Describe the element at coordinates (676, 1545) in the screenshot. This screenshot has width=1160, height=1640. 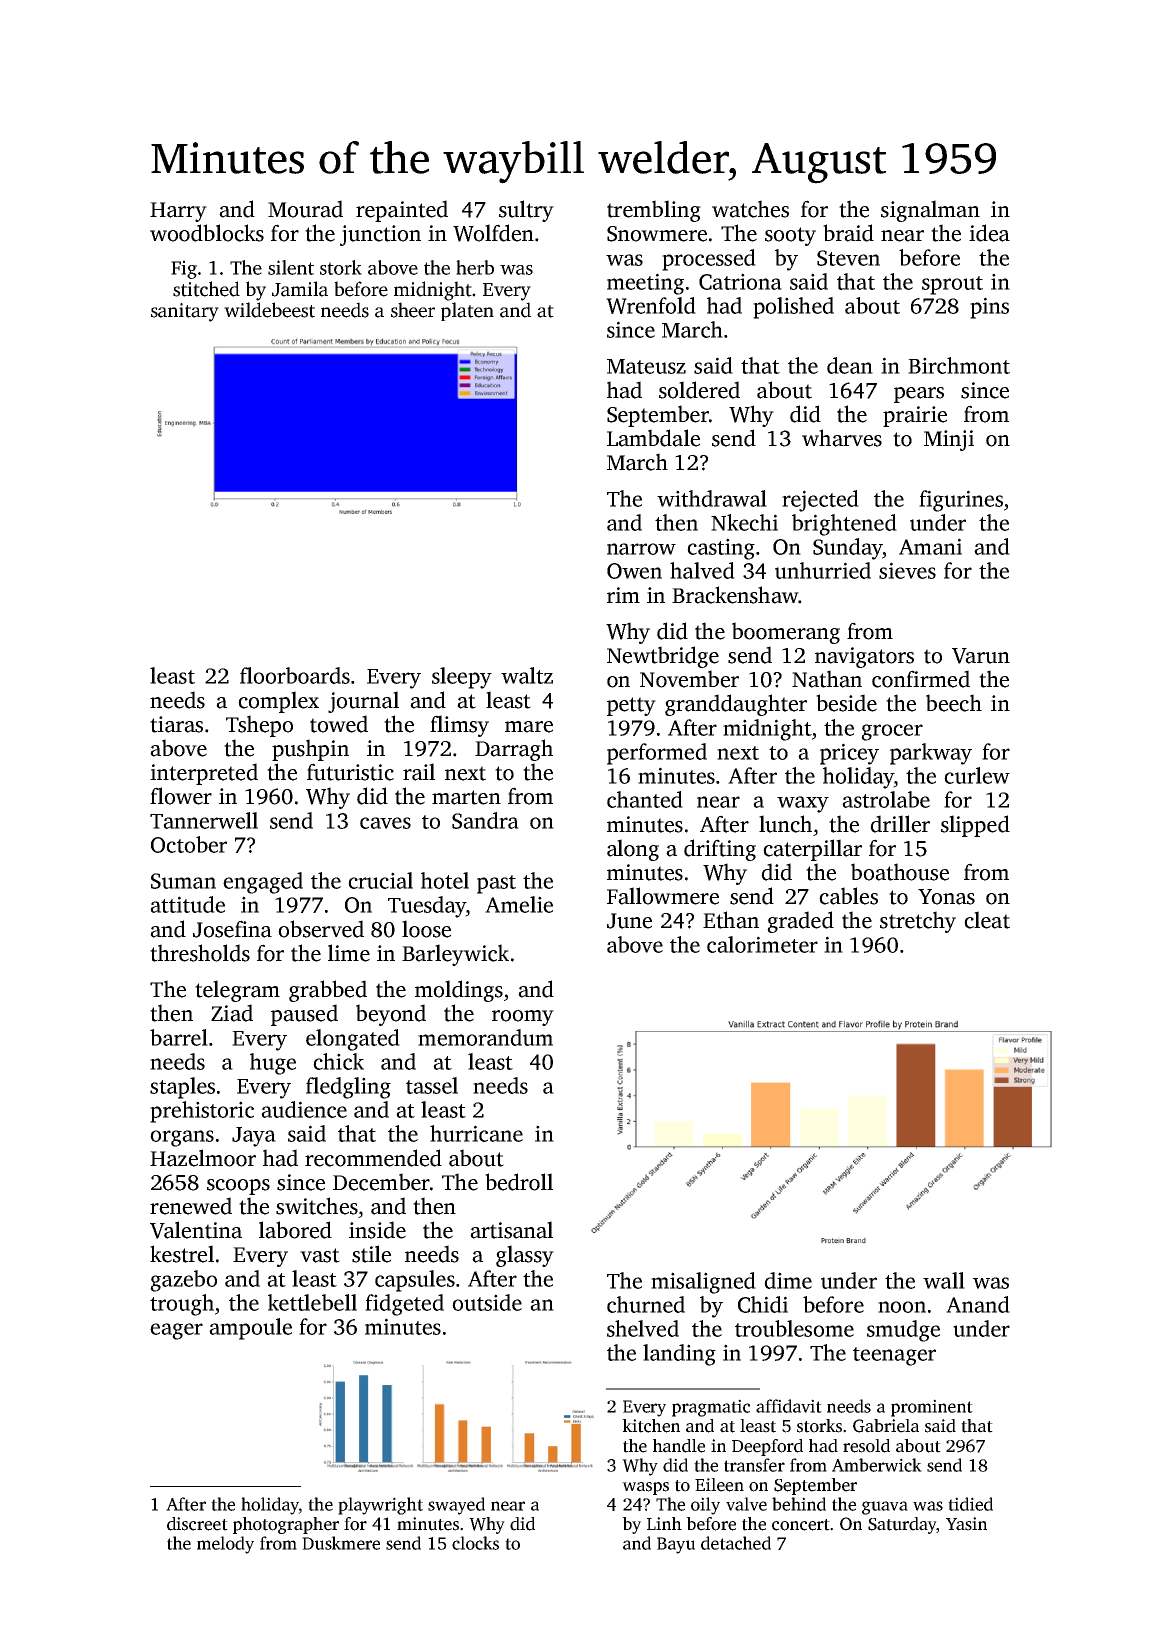
I see `Bayu` at that location.
